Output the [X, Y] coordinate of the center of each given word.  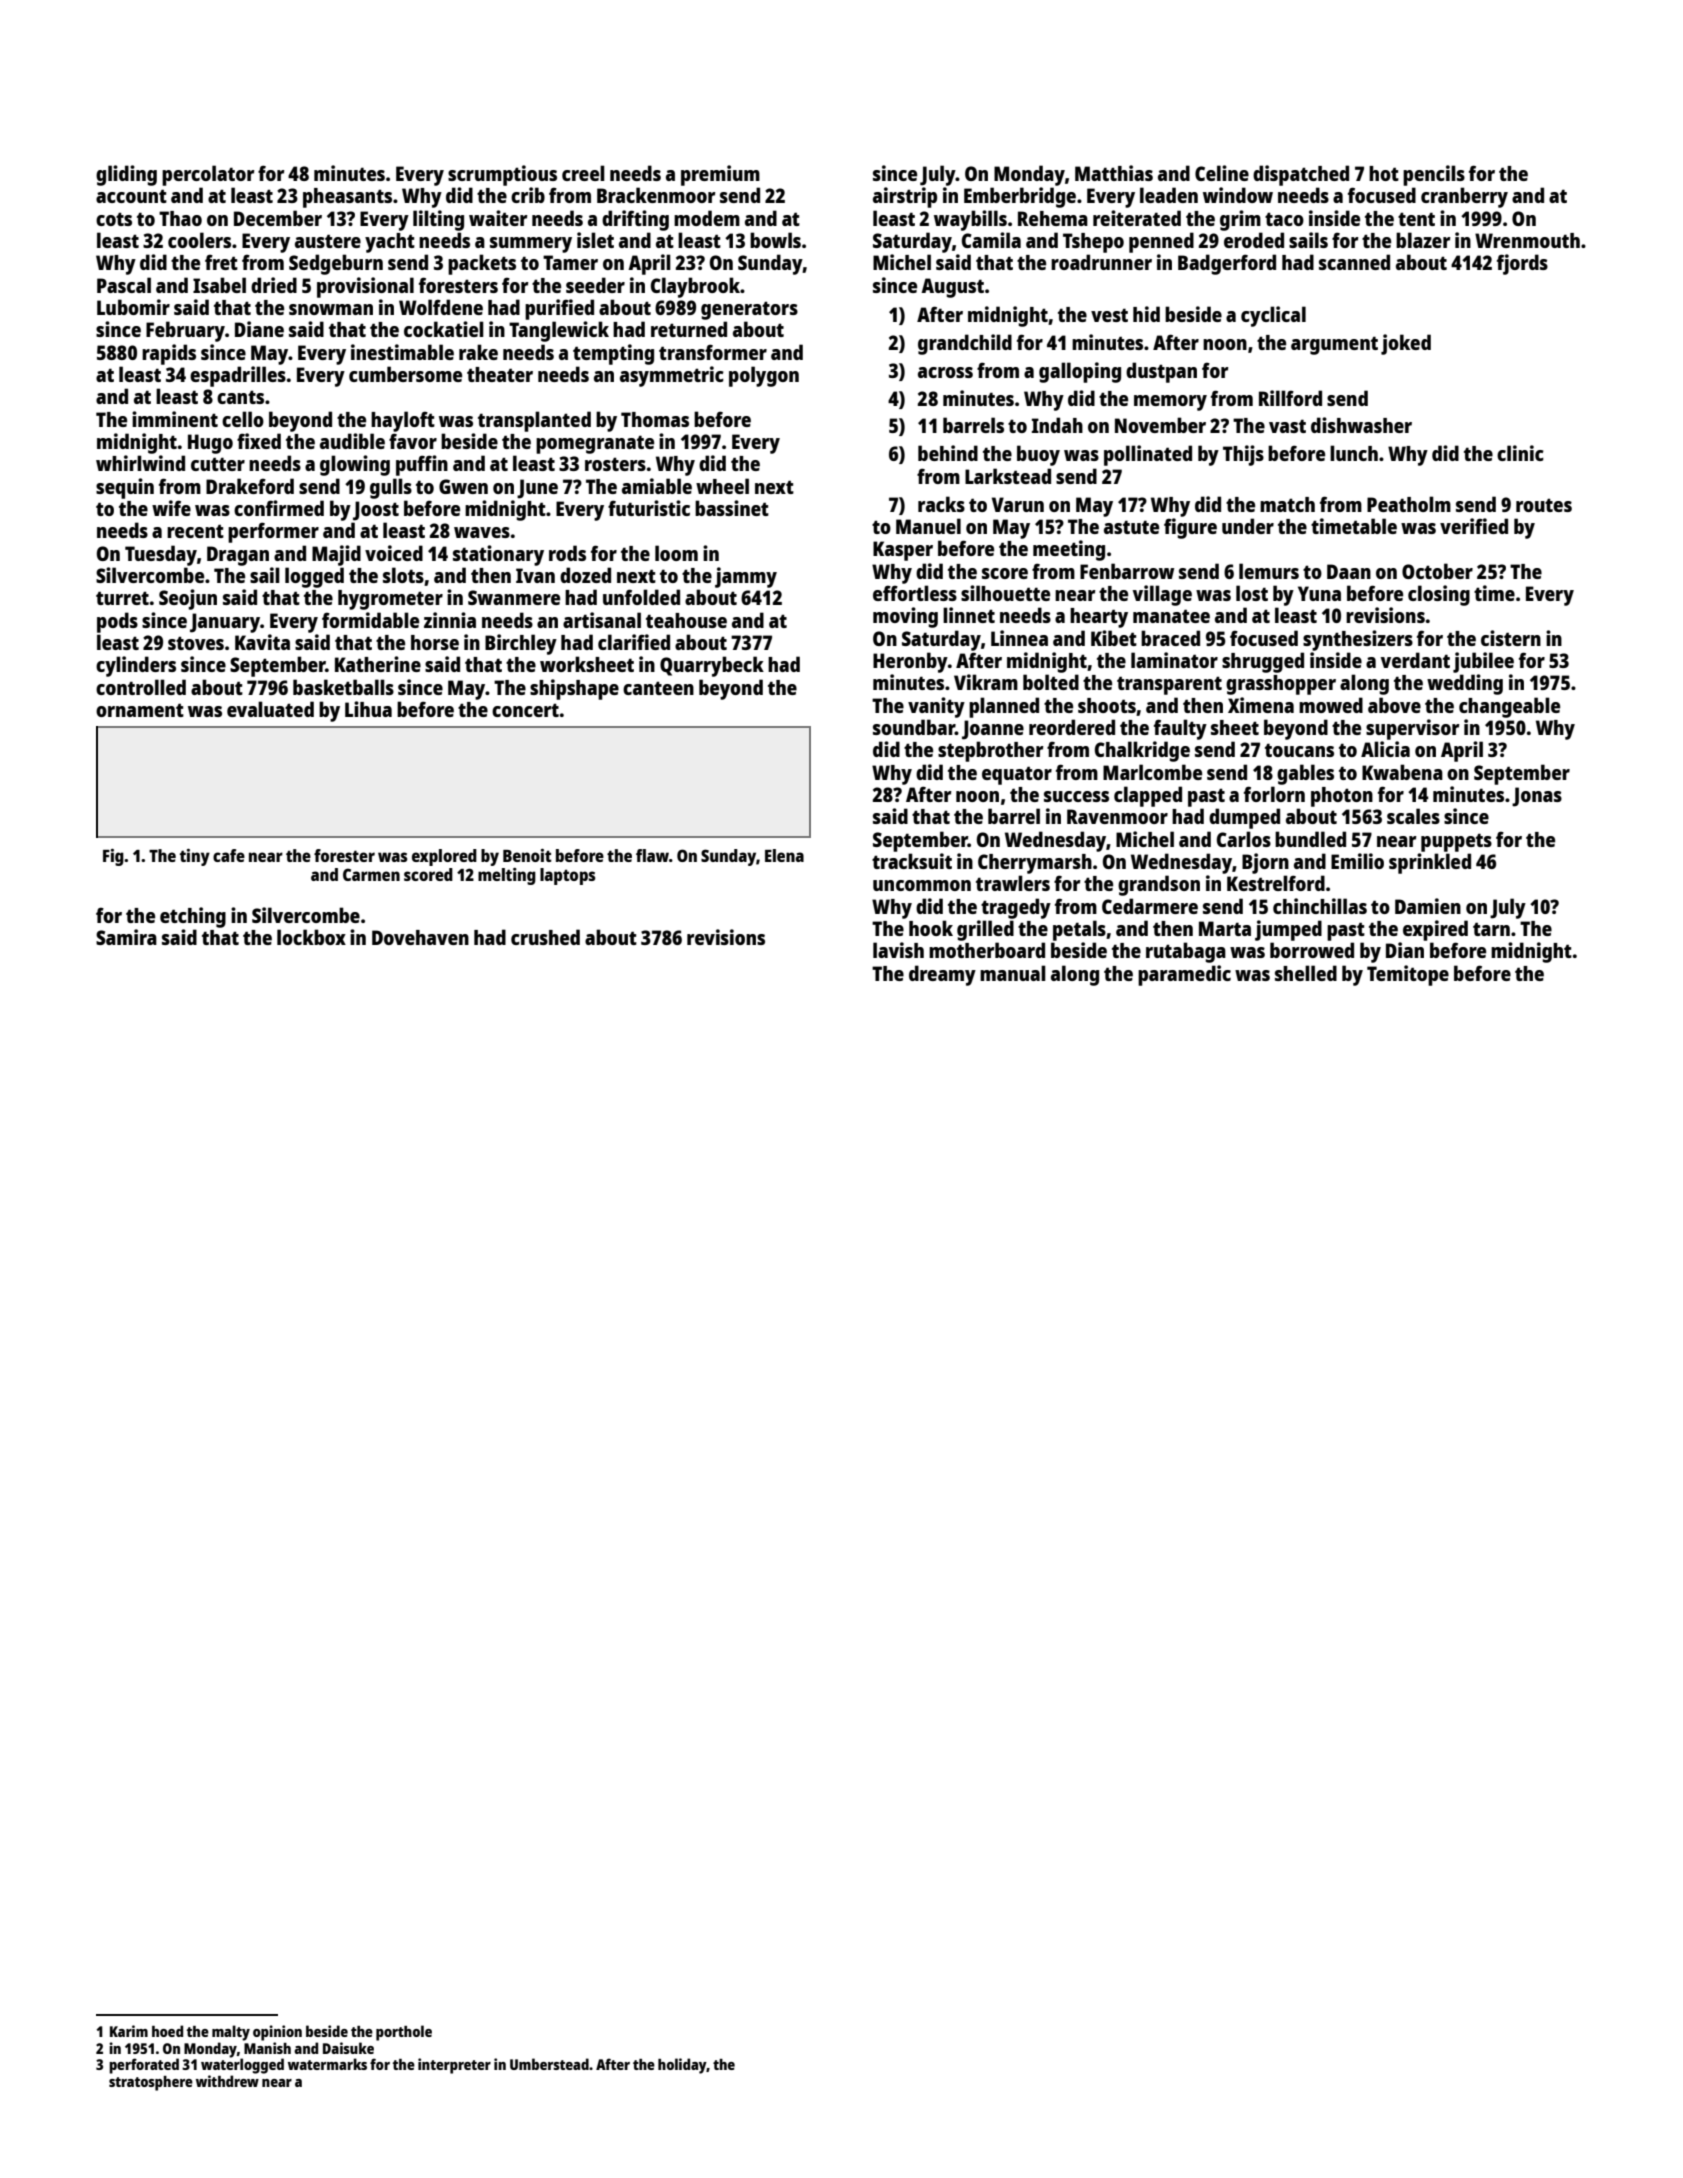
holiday [682, 2066]
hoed [167, 2031]
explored [444, 857]
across [945, 372]
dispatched [1301, 175]
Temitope [1408, 975]
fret [221, 262]
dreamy [942, 975]
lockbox [311, 937]
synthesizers [1358, 640]
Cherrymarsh [1035, 864]
